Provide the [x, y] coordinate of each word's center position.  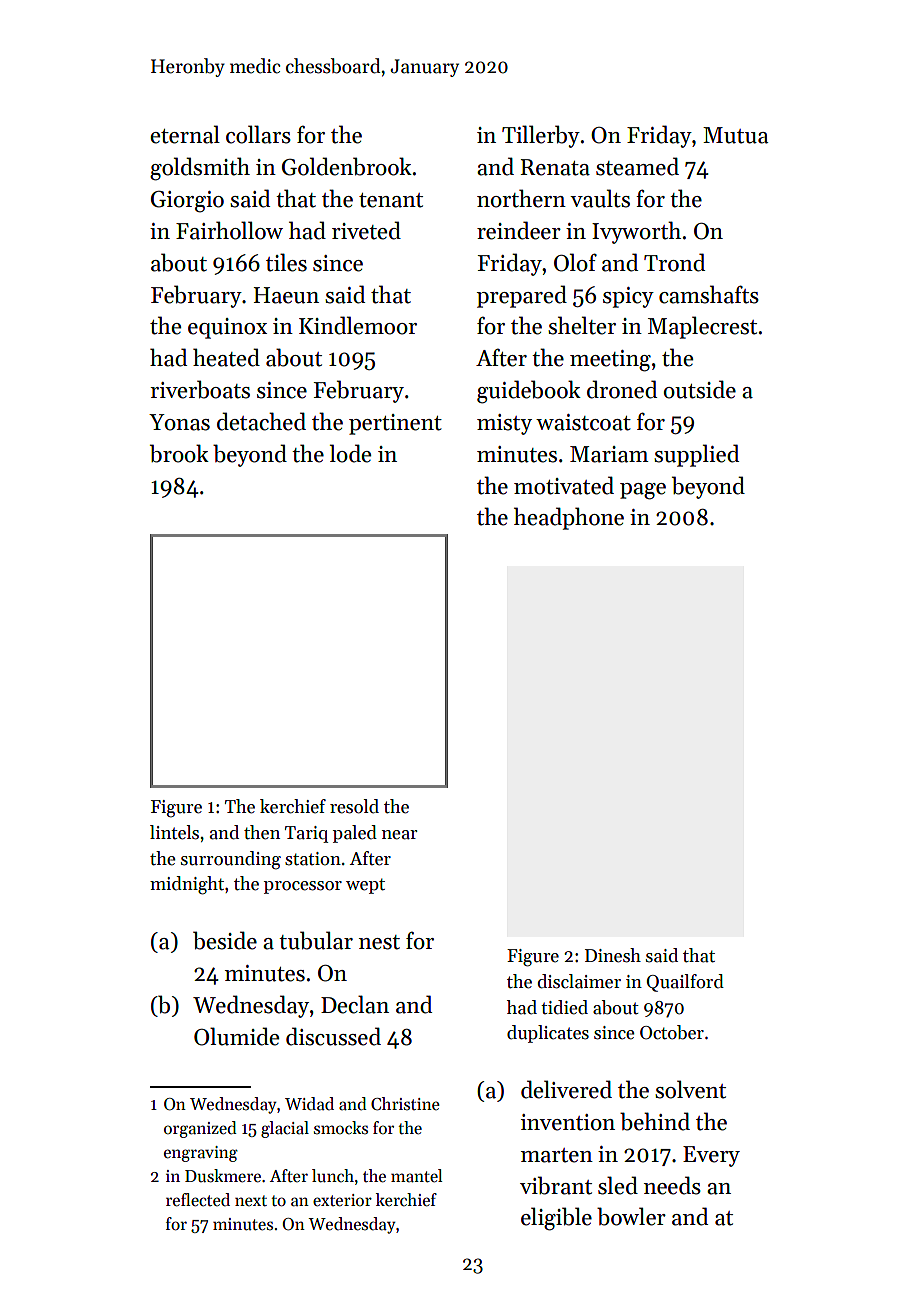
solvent [690, 1089]
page [643, 491]
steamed [637, 166]
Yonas [179, 422]
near [400, 835]
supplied [696, 455]
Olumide [236, 1036]
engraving [201, 1154]
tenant [391, 200]
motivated [564, 485]
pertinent [395, 424]
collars [258, 134]
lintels [174, 832]
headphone [569, 518]
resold [354, 806]
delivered [566, 1089]
